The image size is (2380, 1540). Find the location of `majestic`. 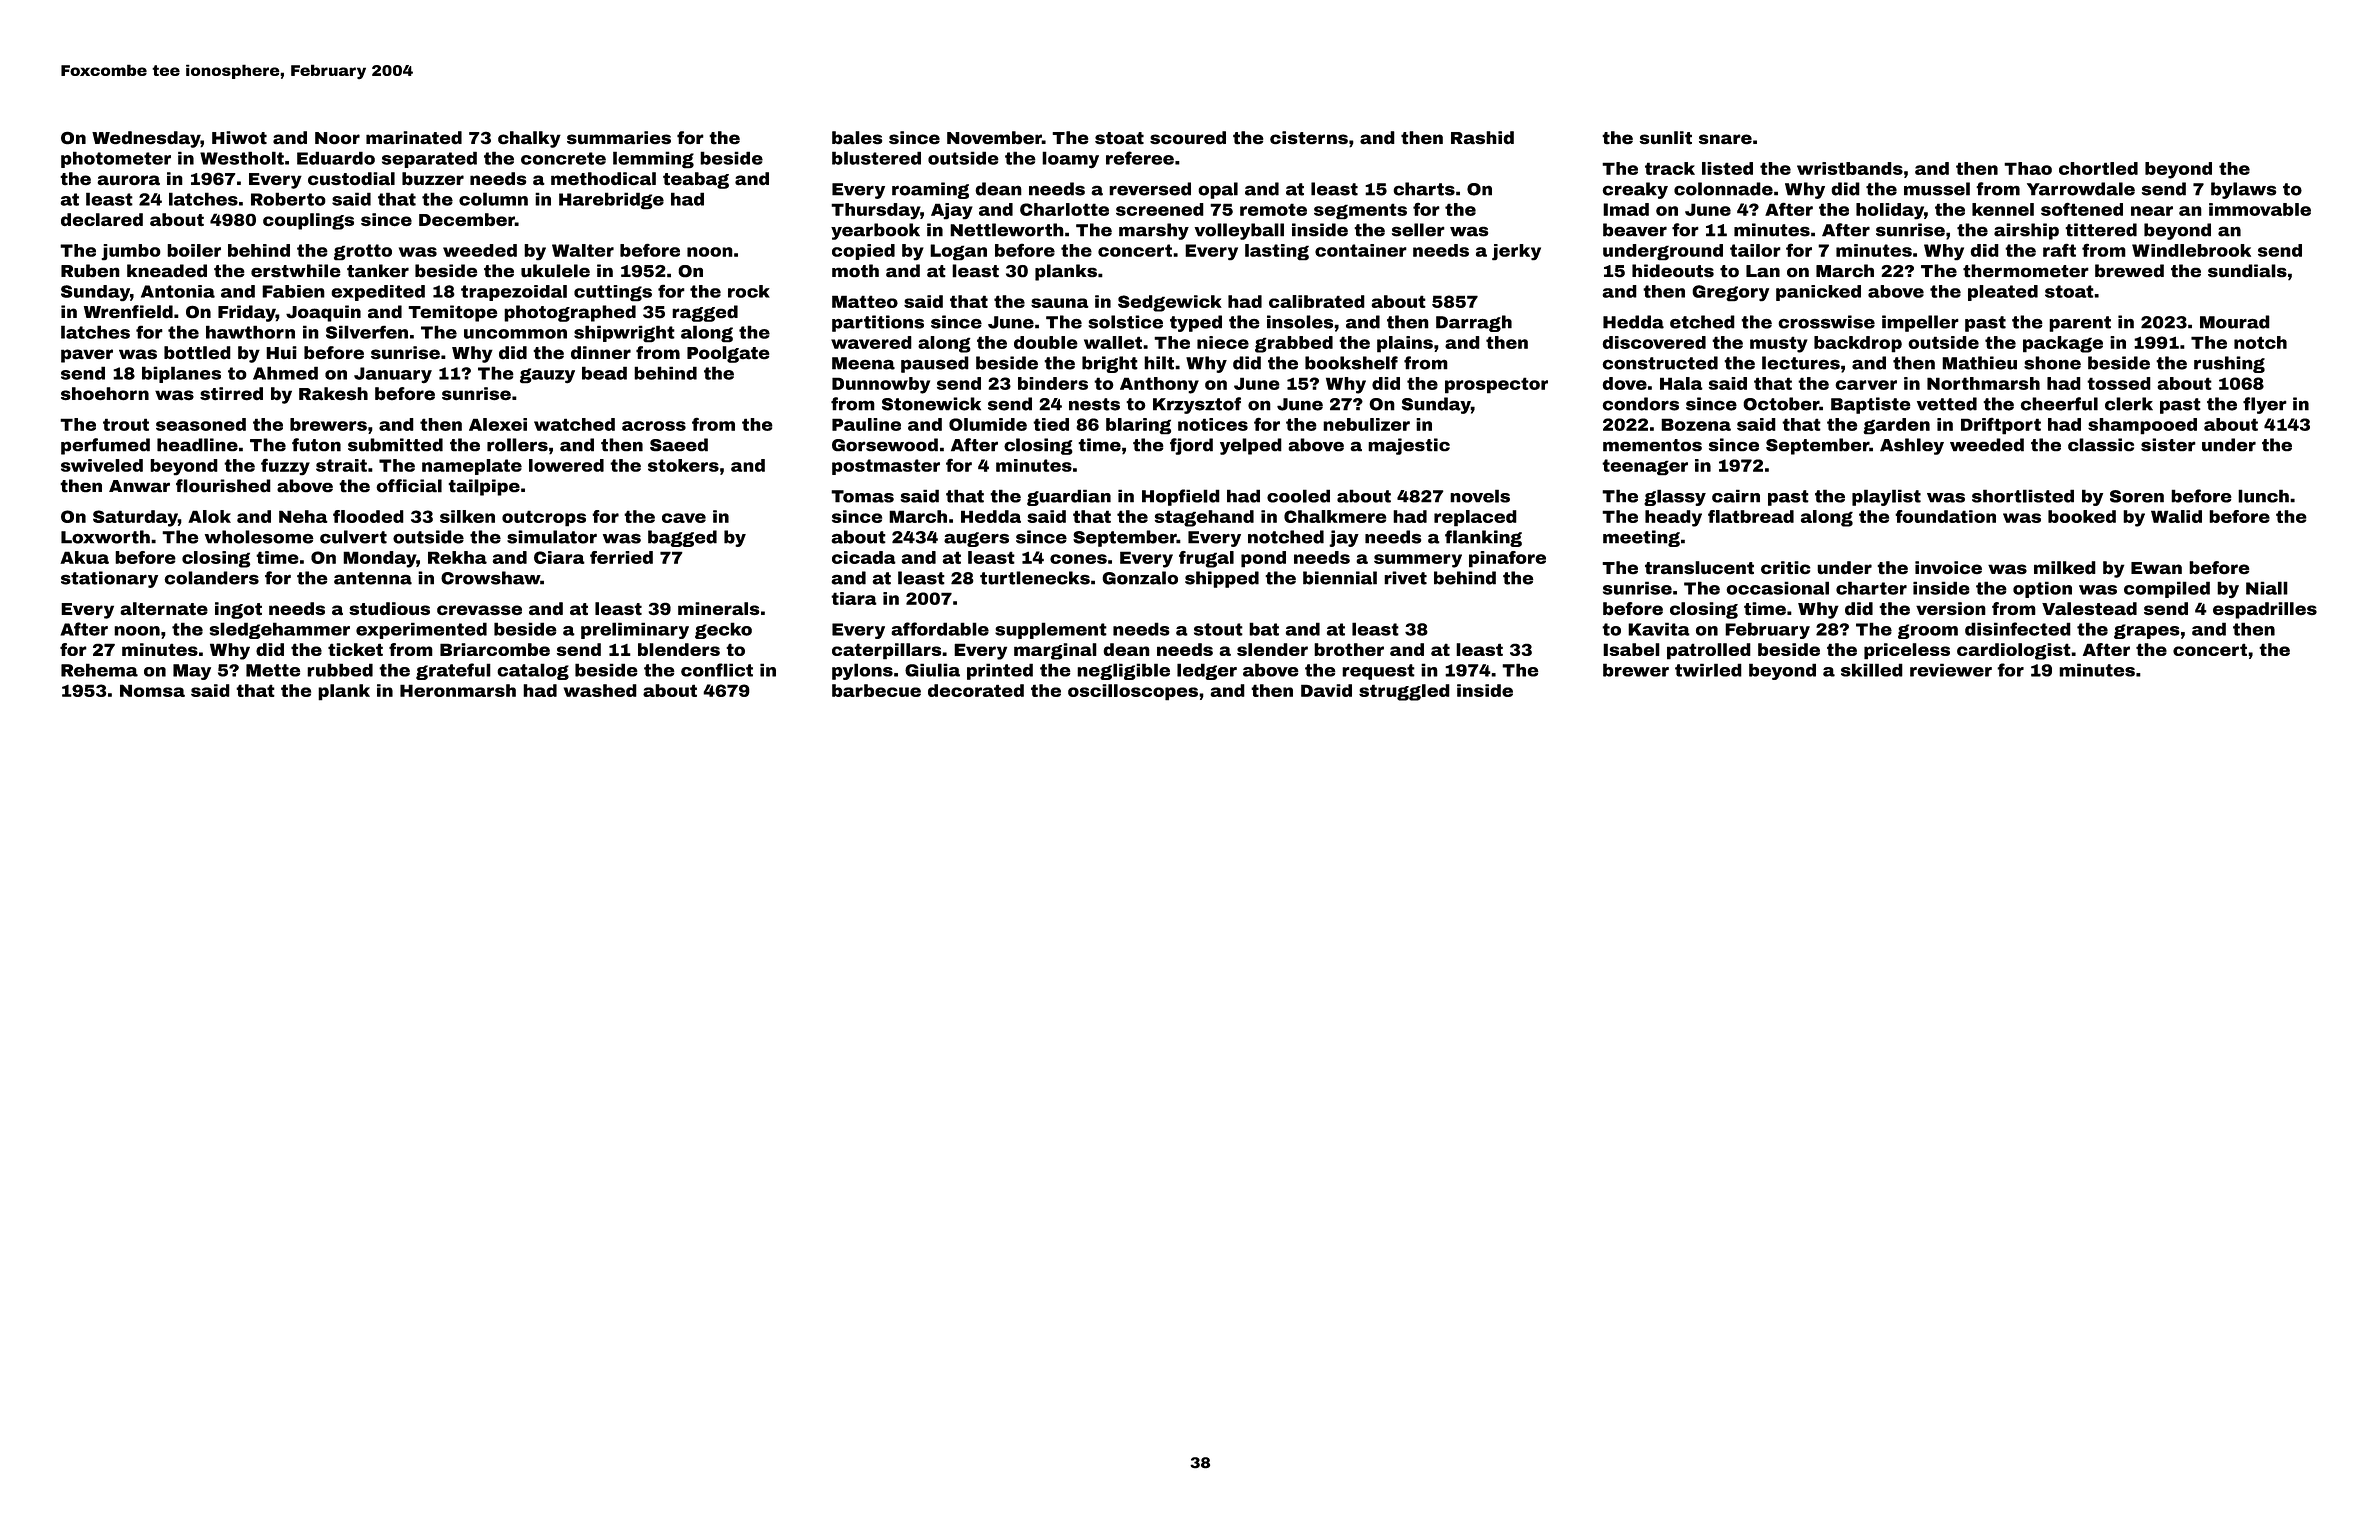

majestic is located at coordinates (1409, 446).
